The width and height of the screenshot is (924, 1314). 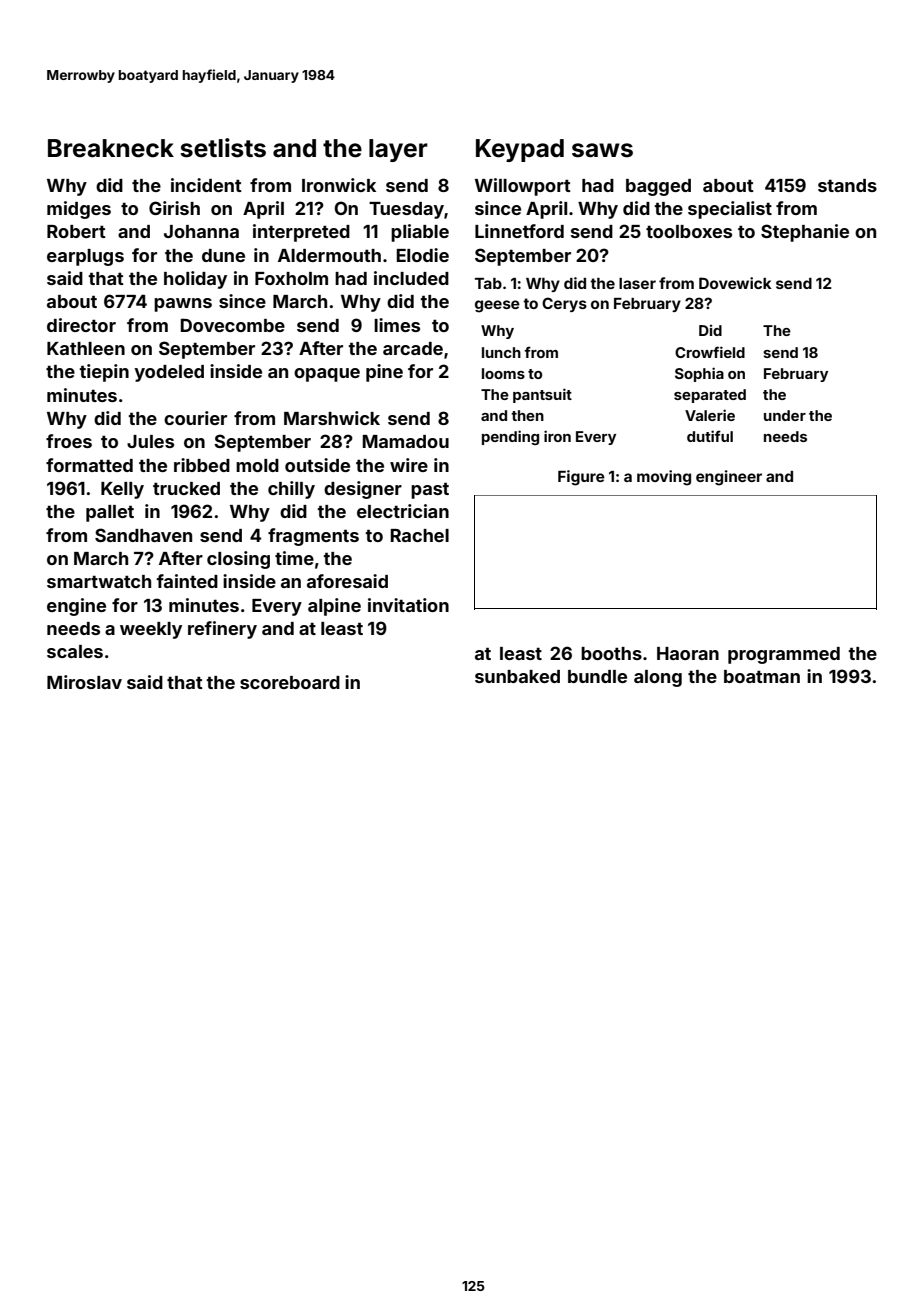 I want to click on programmed, so click(x=784, y=655).
